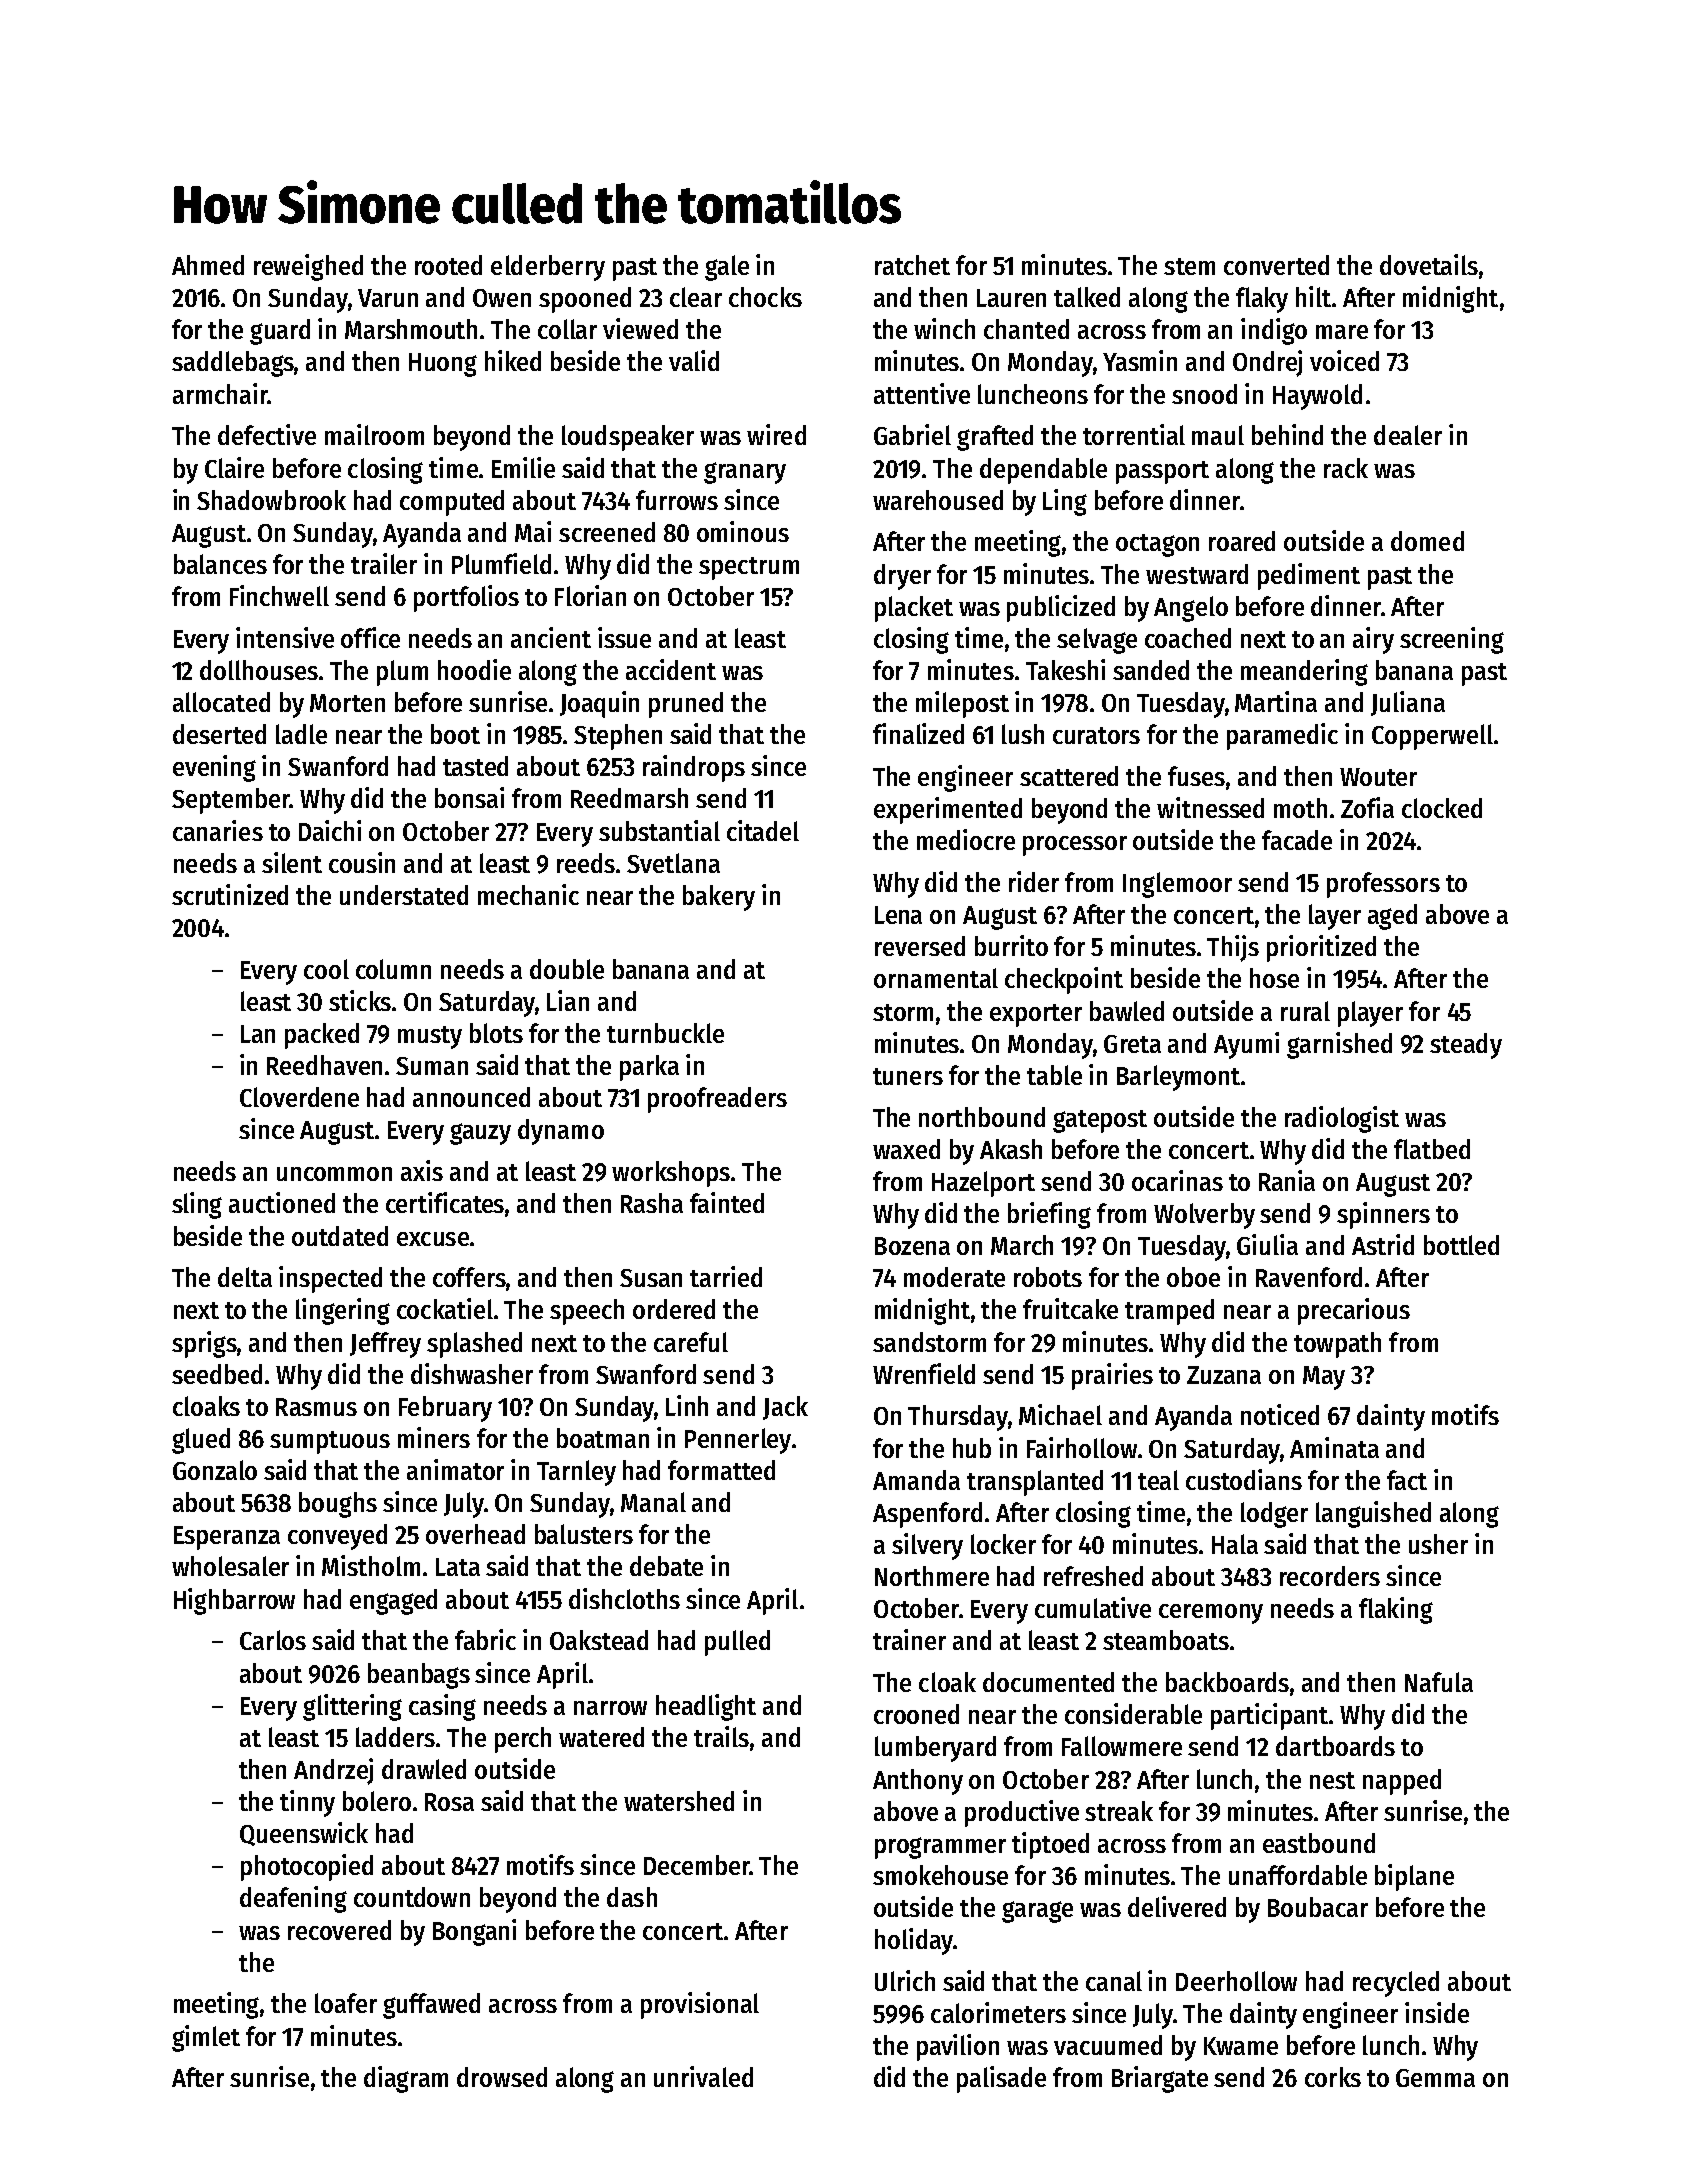 This screenshot has width=1683, height=2178. What do you see at coordinates (431, 2006) in the screenshot?
I see `guffawed` at bounding box center [431, 2006].
